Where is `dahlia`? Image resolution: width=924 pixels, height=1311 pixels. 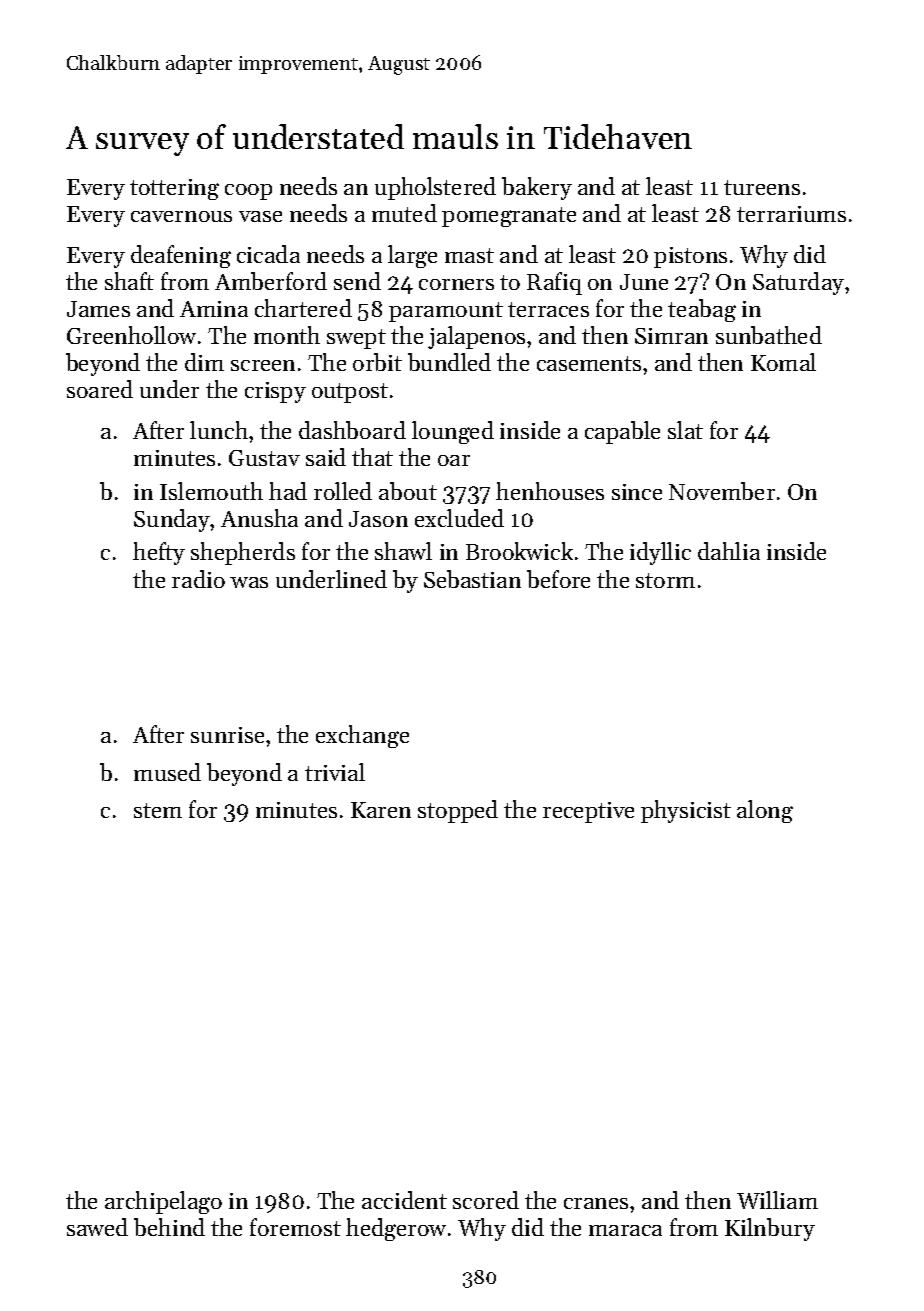
dahlia is located at coordinates (729, 551).
